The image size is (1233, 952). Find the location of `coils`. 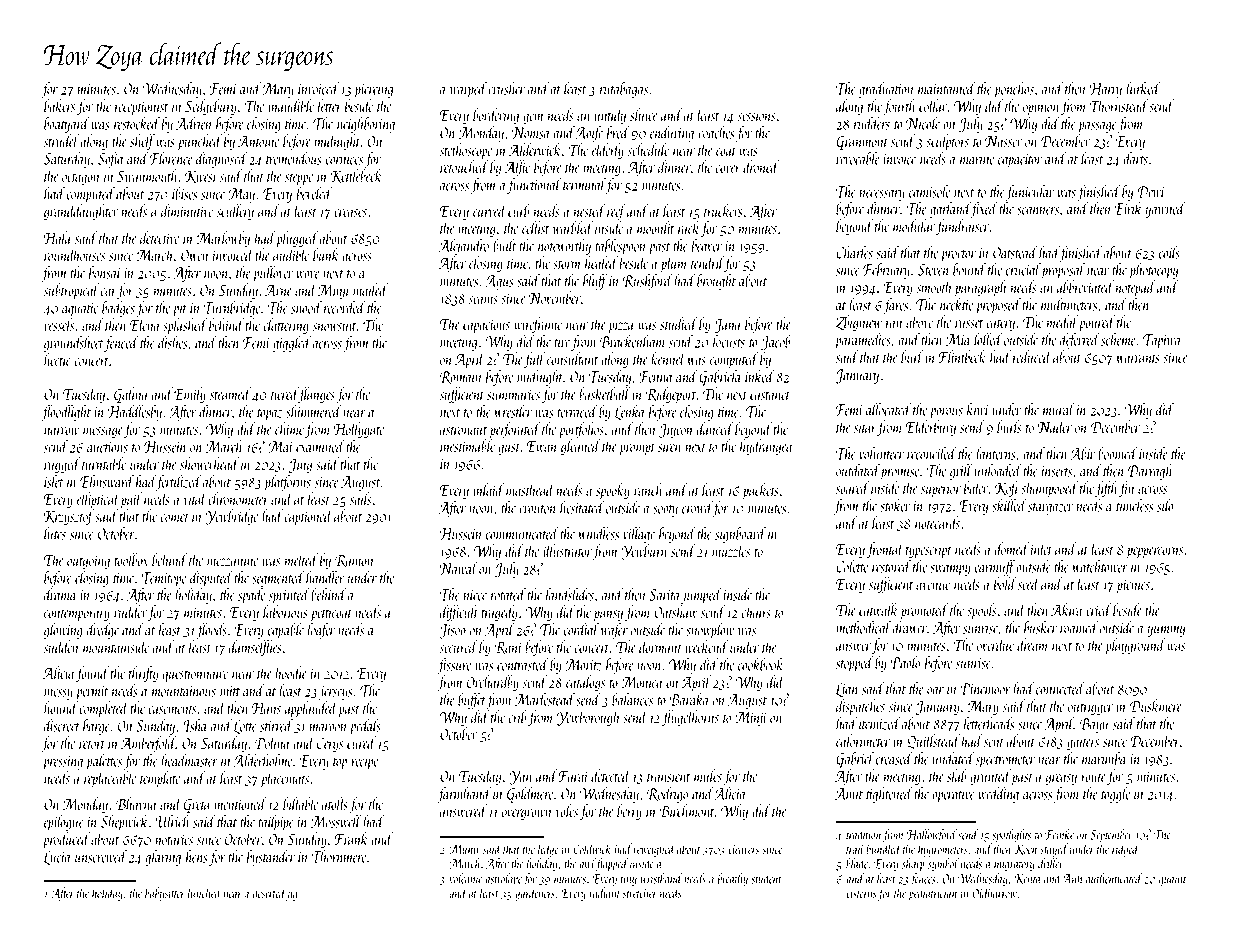

coils is located at coordinates (1169, 252).
